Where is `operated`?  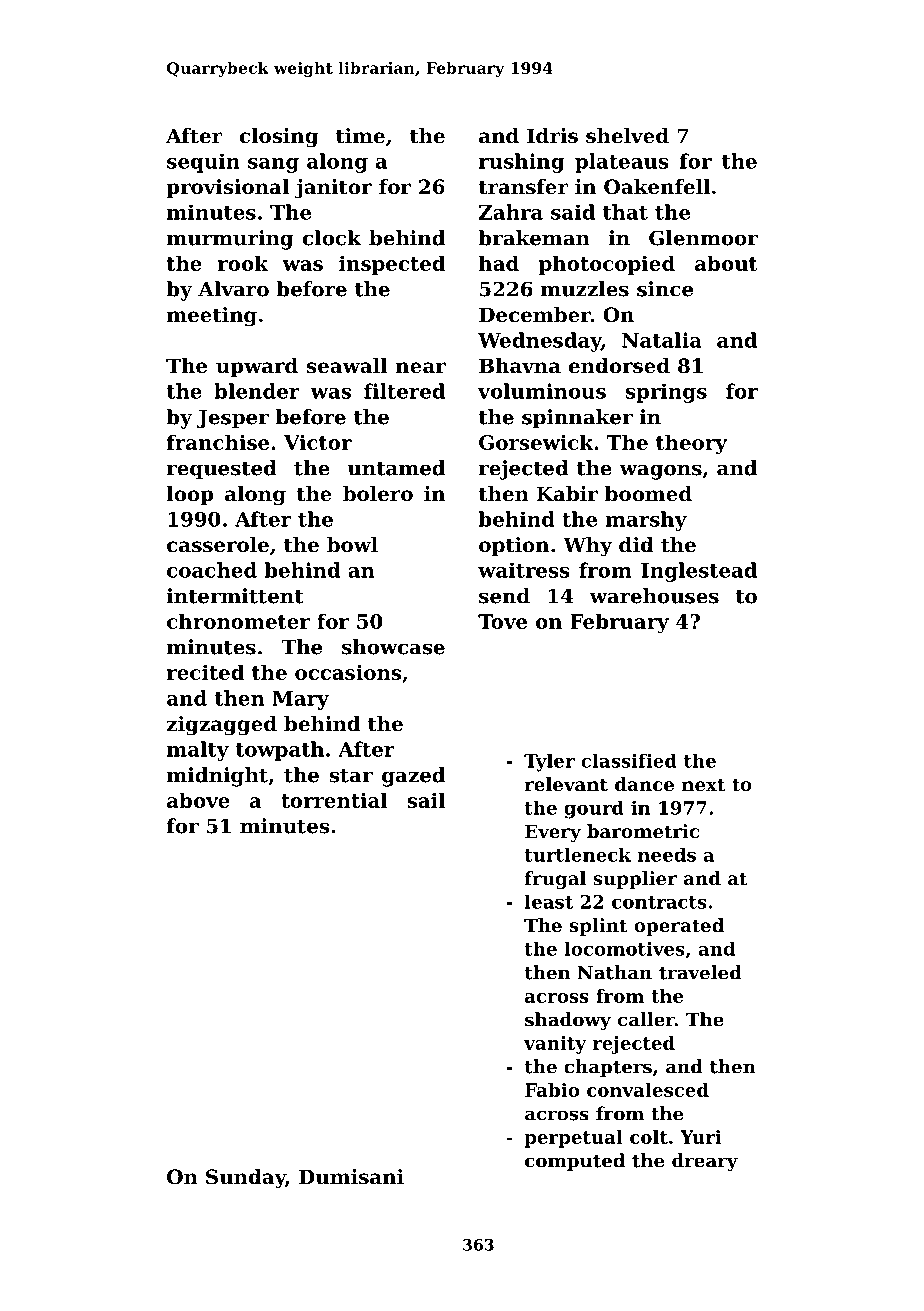 operated is located at coordinates (679, 927).
